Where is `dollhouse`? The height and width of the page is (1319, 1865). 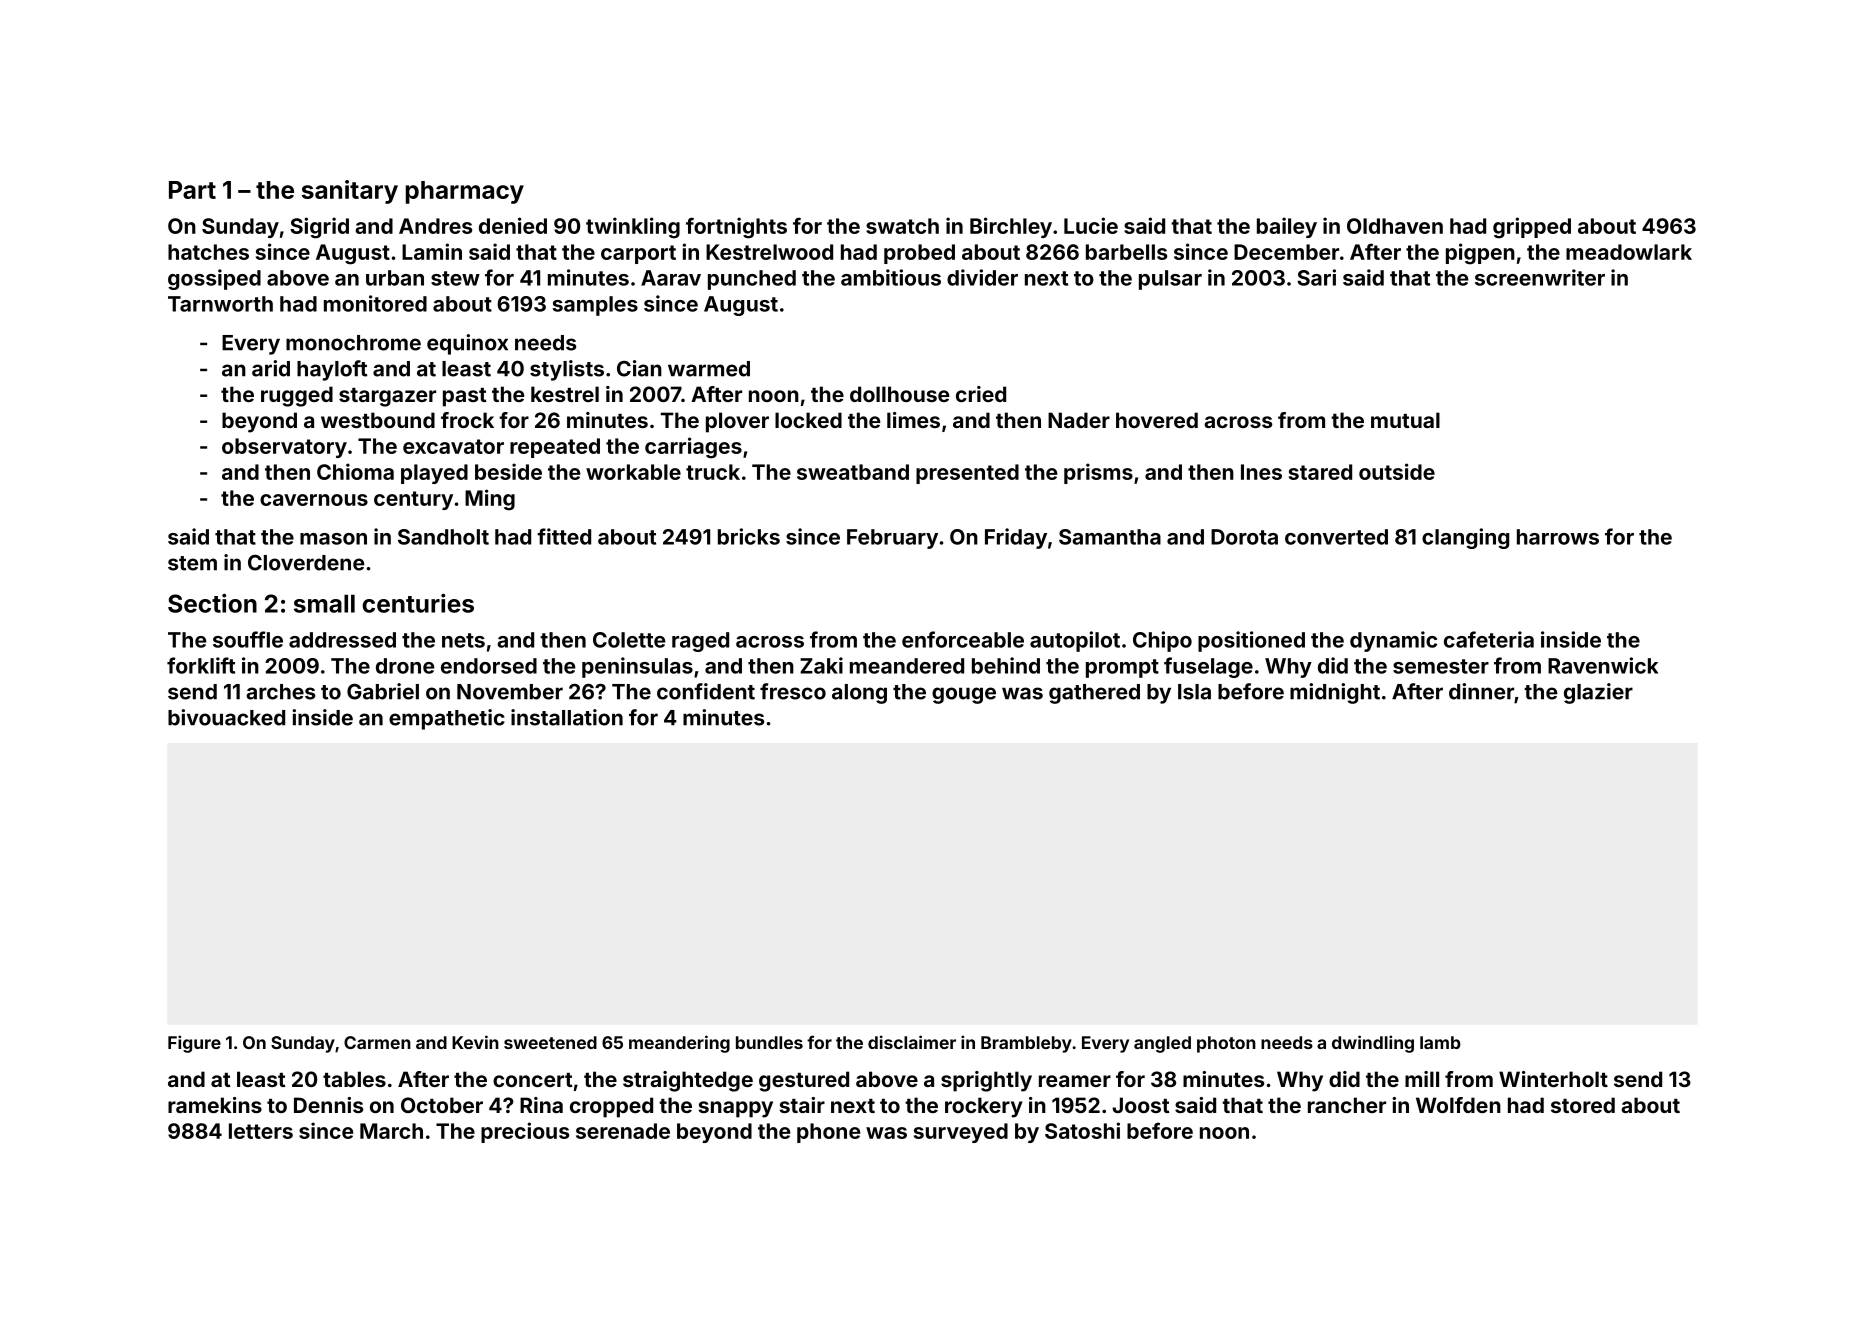 dollhouse is located at coordinates (900, 394).
